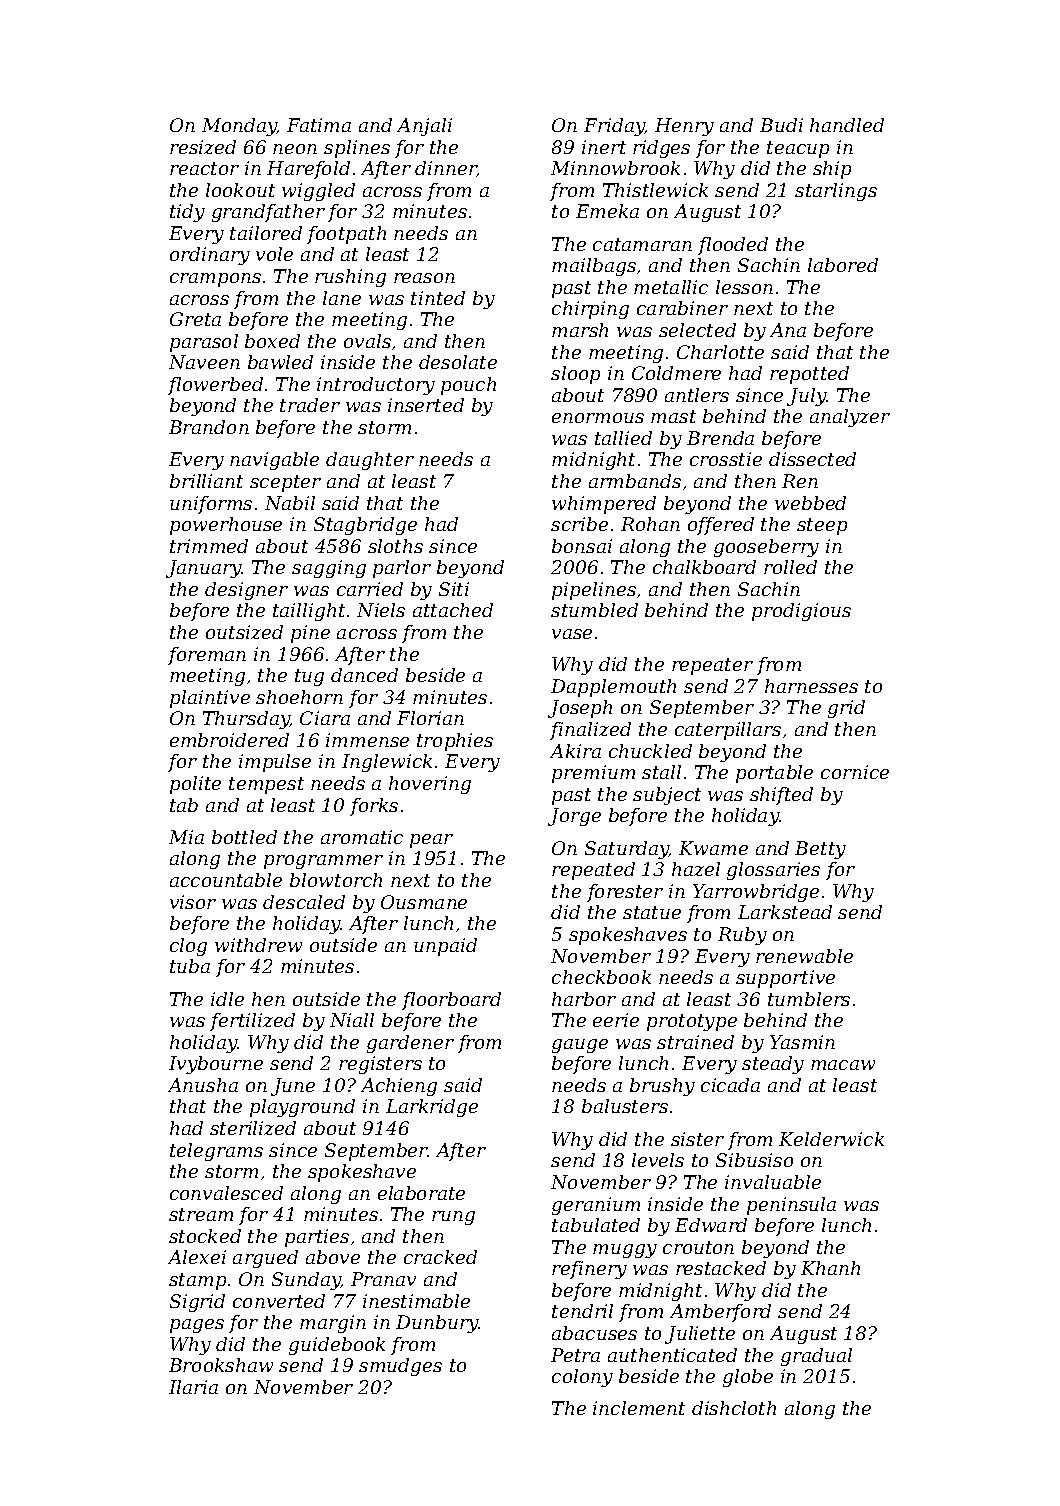  I want to click on boxed, so click(272, 341).
